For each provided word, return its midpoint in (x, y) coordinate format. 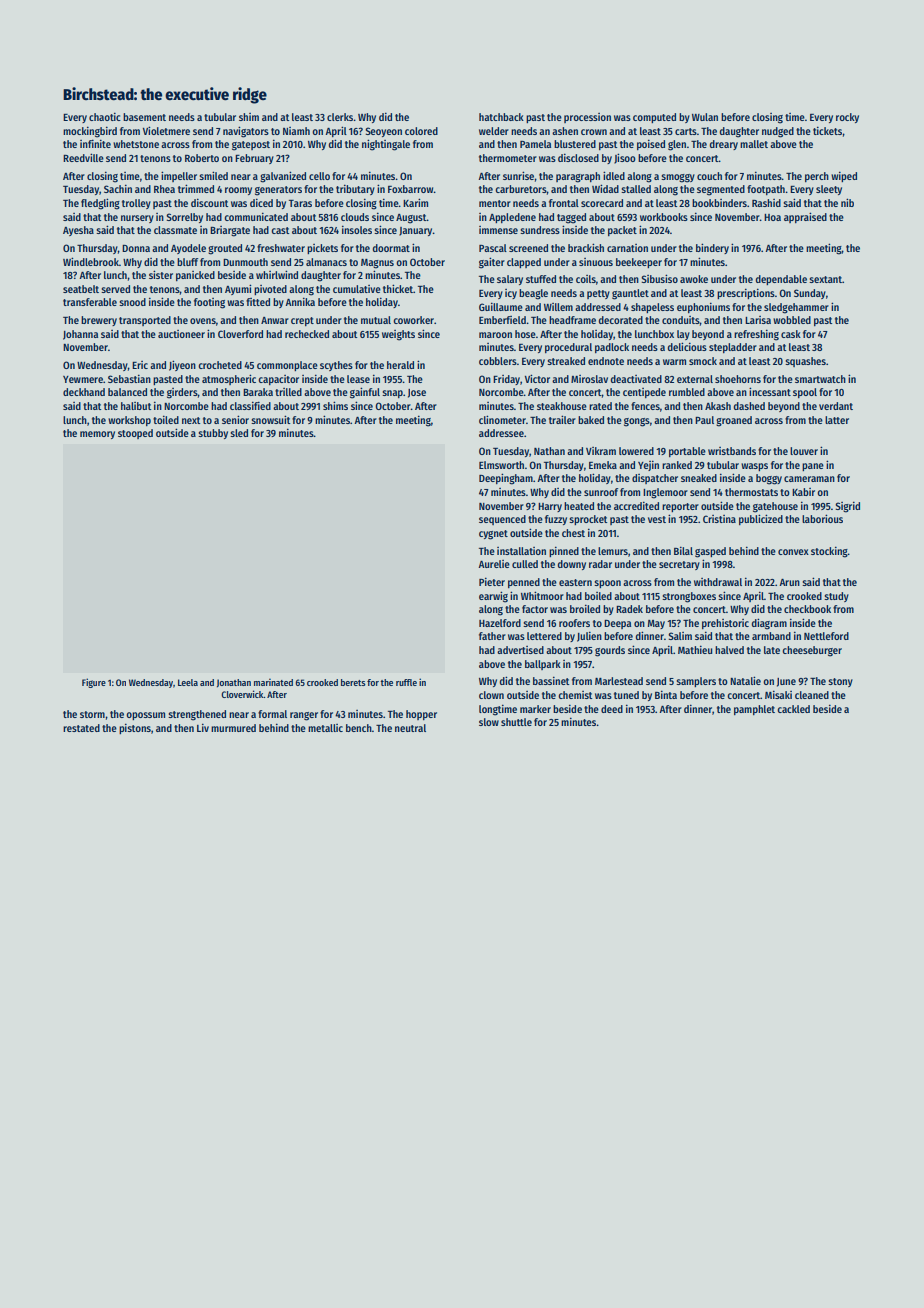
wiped (844, 176)
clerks (340, 117)
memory (97, 435)
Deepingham (506, 479)
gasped (710, 552)
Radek (629, 609)
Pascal (493, 248)
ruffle (406, 682)
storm (92, 714)
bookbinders (719, 203)
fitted (258, 302)
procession (587, 118)
